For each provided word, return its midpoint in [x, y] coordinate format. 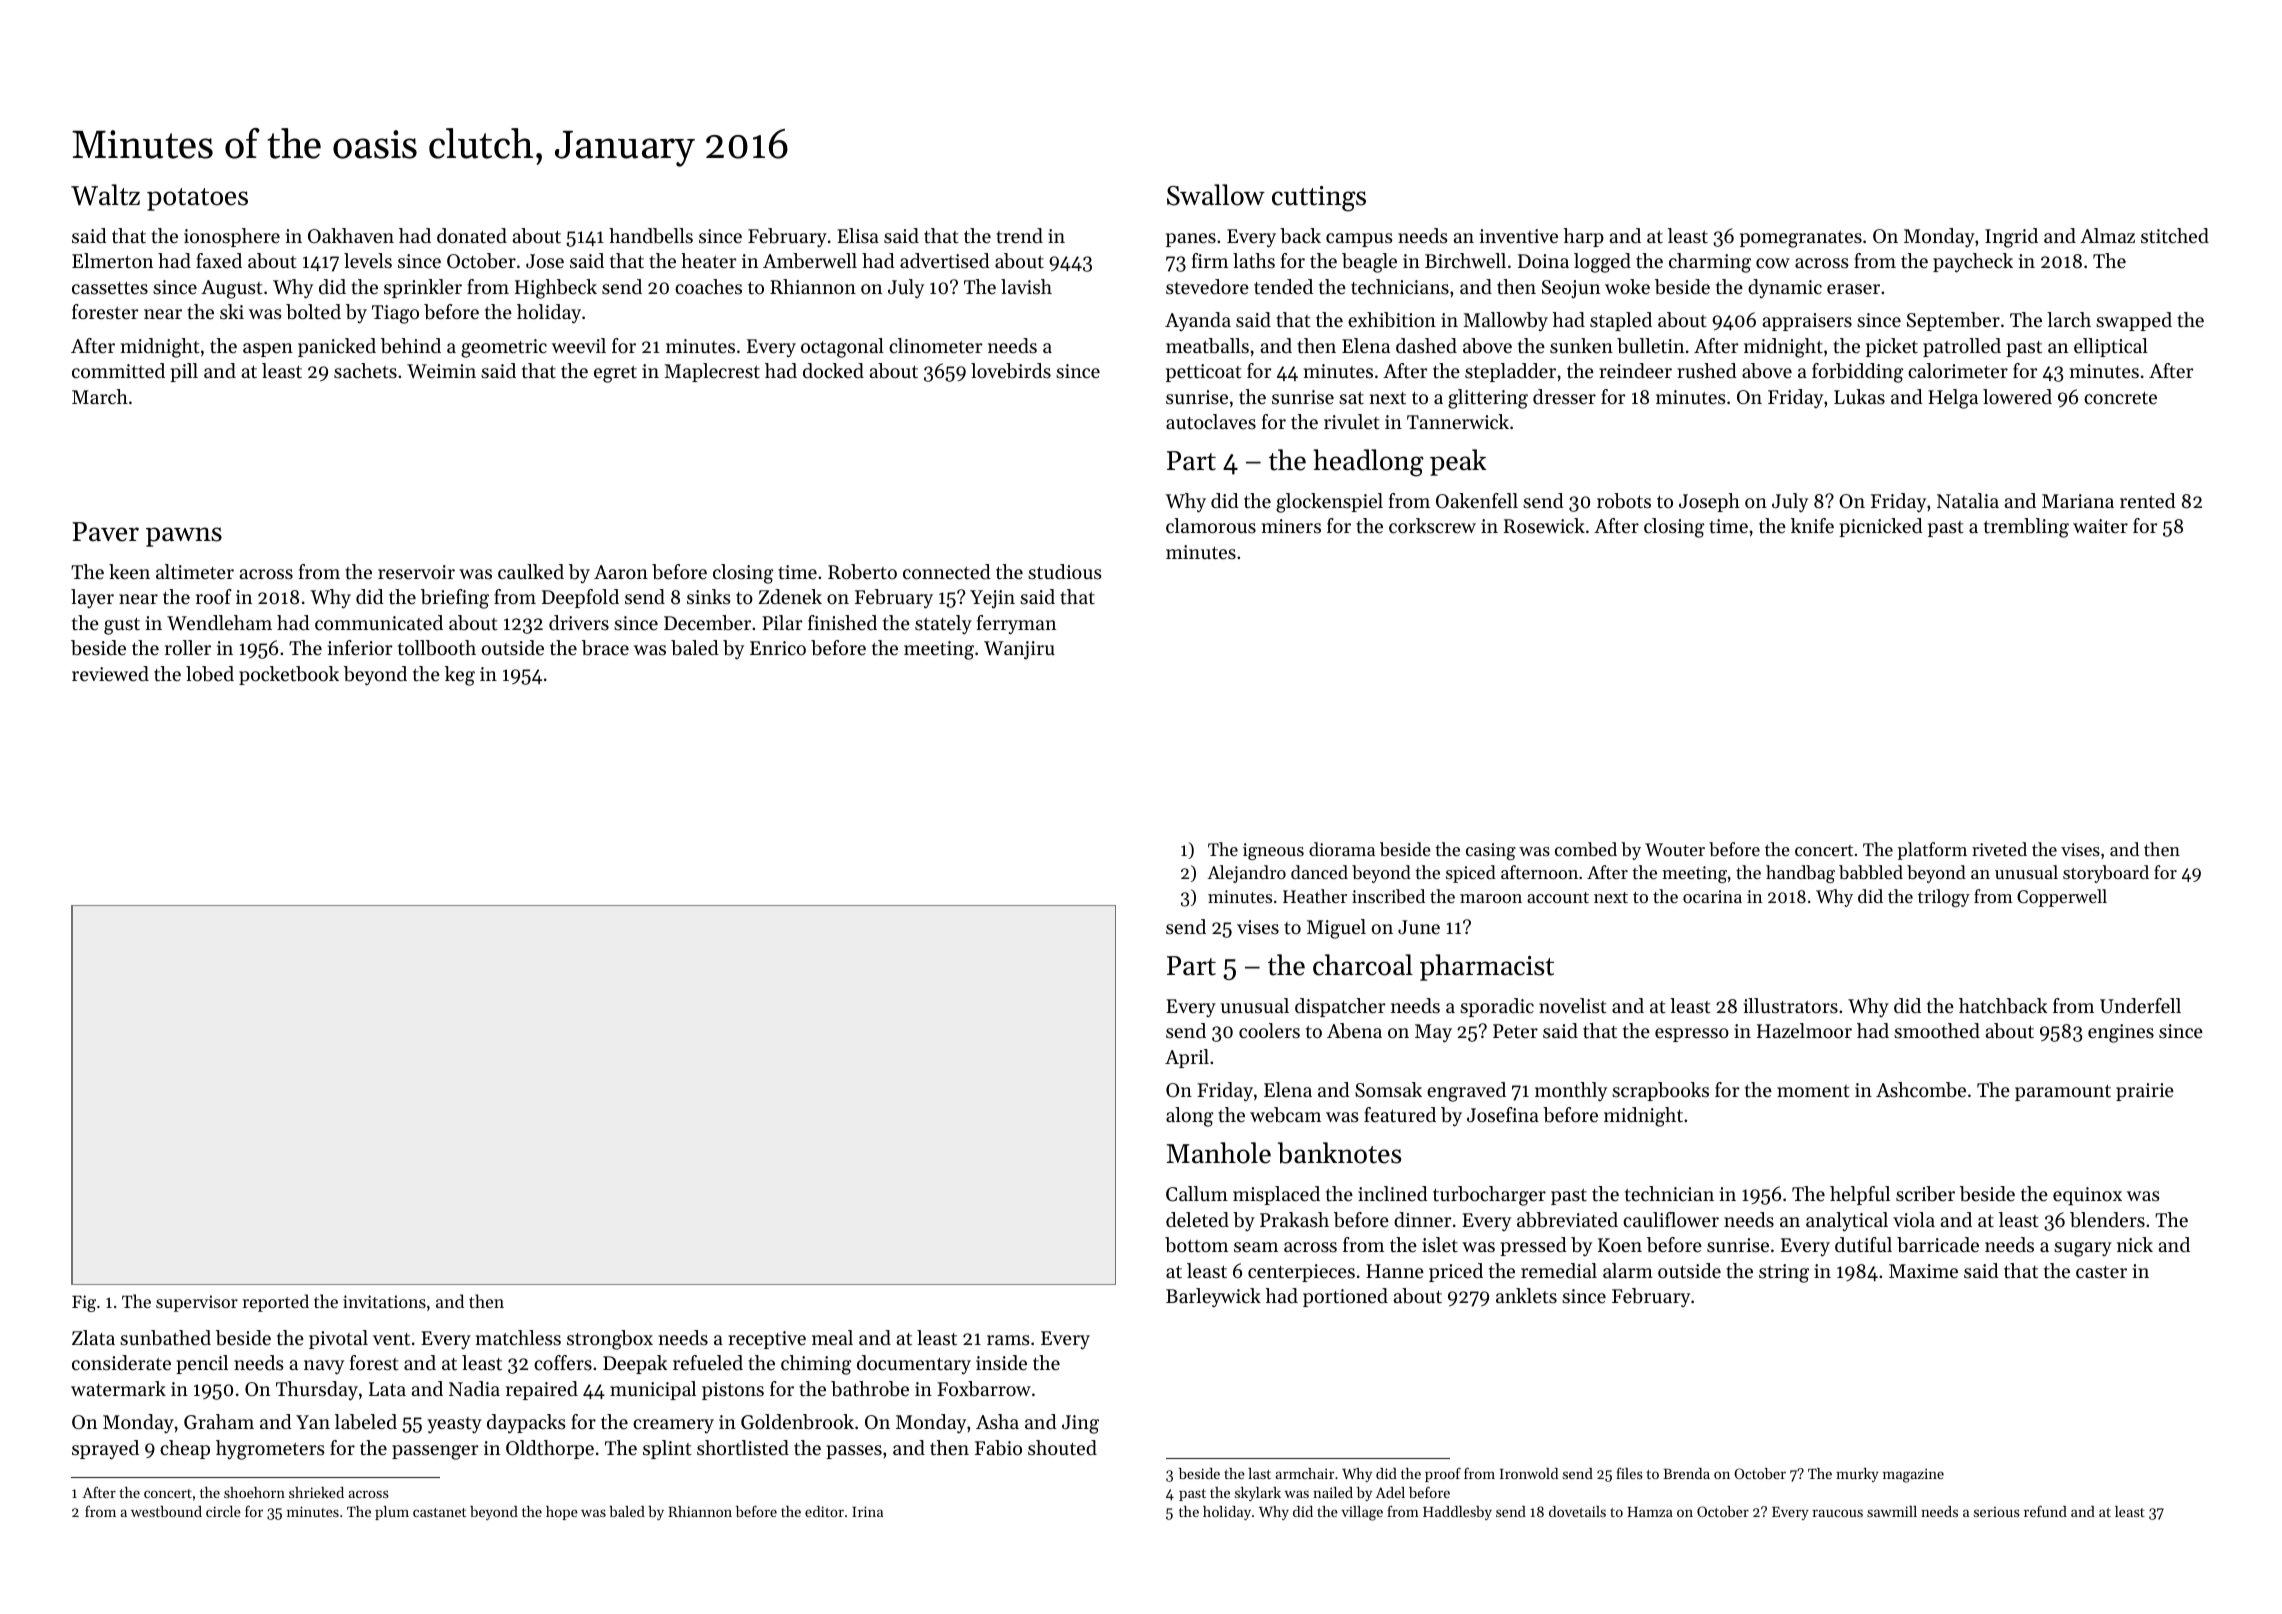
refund [2045, 1511]
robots [1624, 501]
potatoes [197, 199]
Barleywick [1213, 1297]
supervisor [197, 1303]
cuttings [1319, 199]
